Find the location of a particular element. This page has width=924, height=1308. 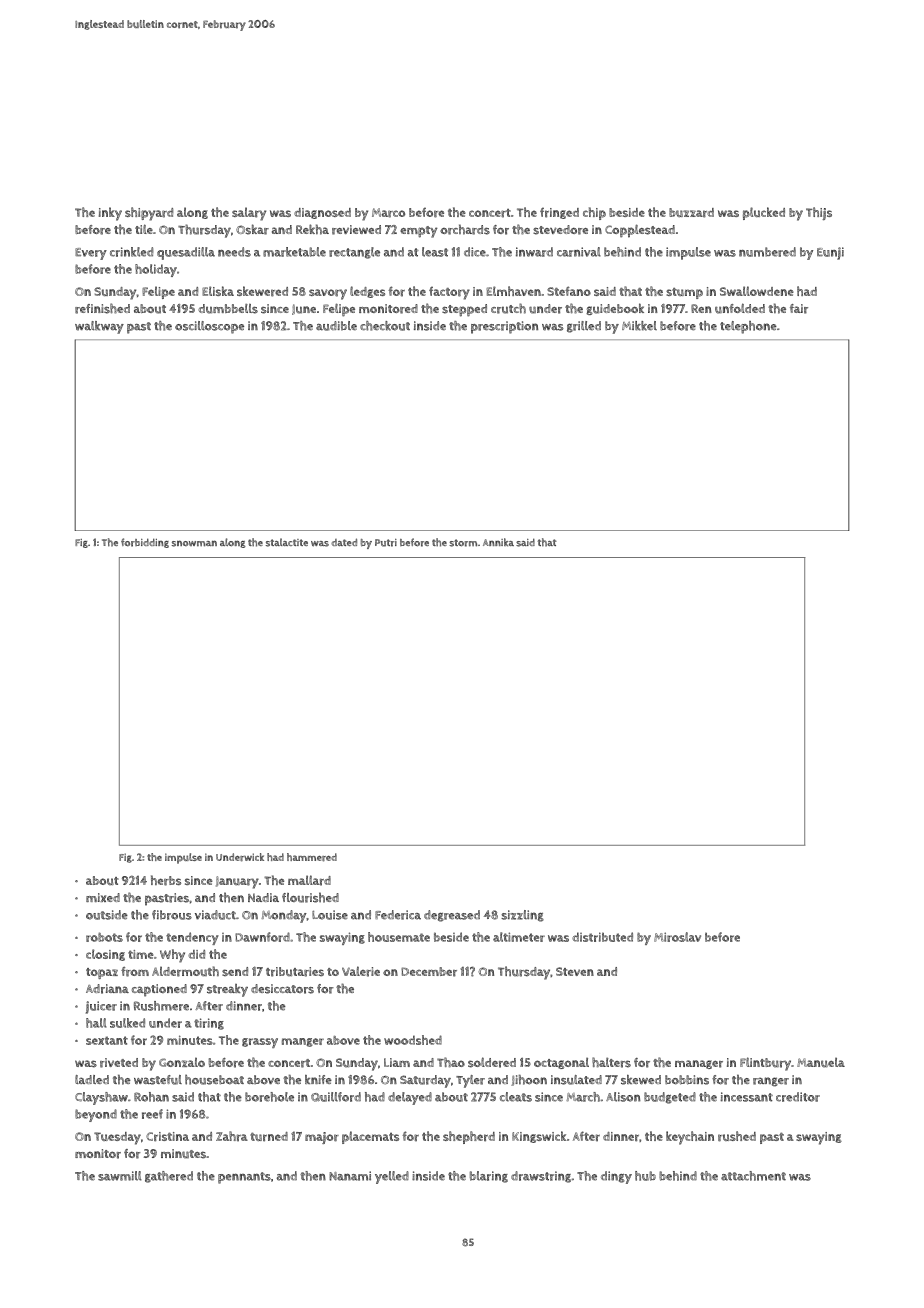

Dawnford is located at coordinates (262, 937).
